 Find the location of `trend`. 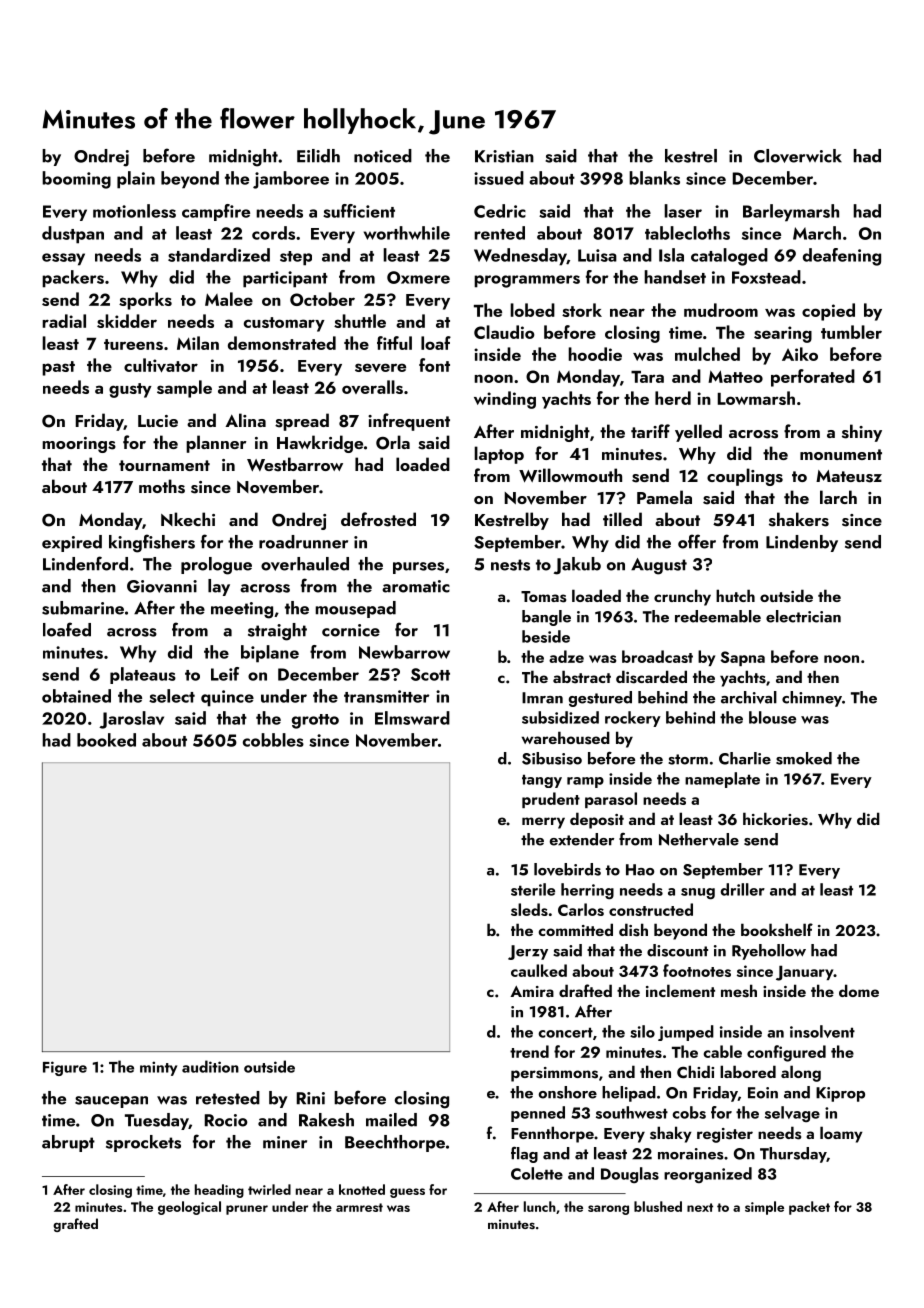

trend is located at coordinates (529, 1051).
